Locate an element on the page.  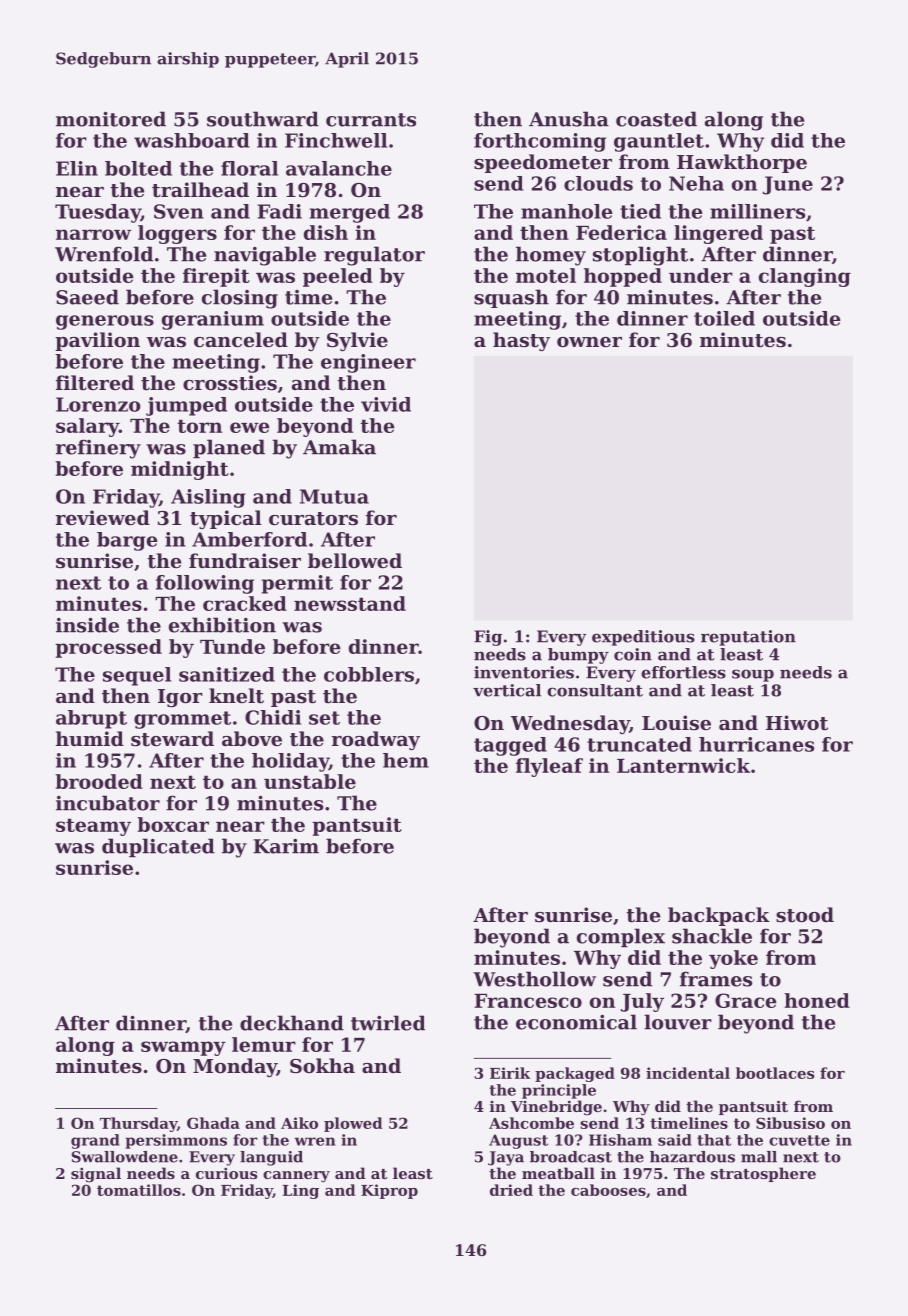
Hiwot is located at coordinates (797, 722).
